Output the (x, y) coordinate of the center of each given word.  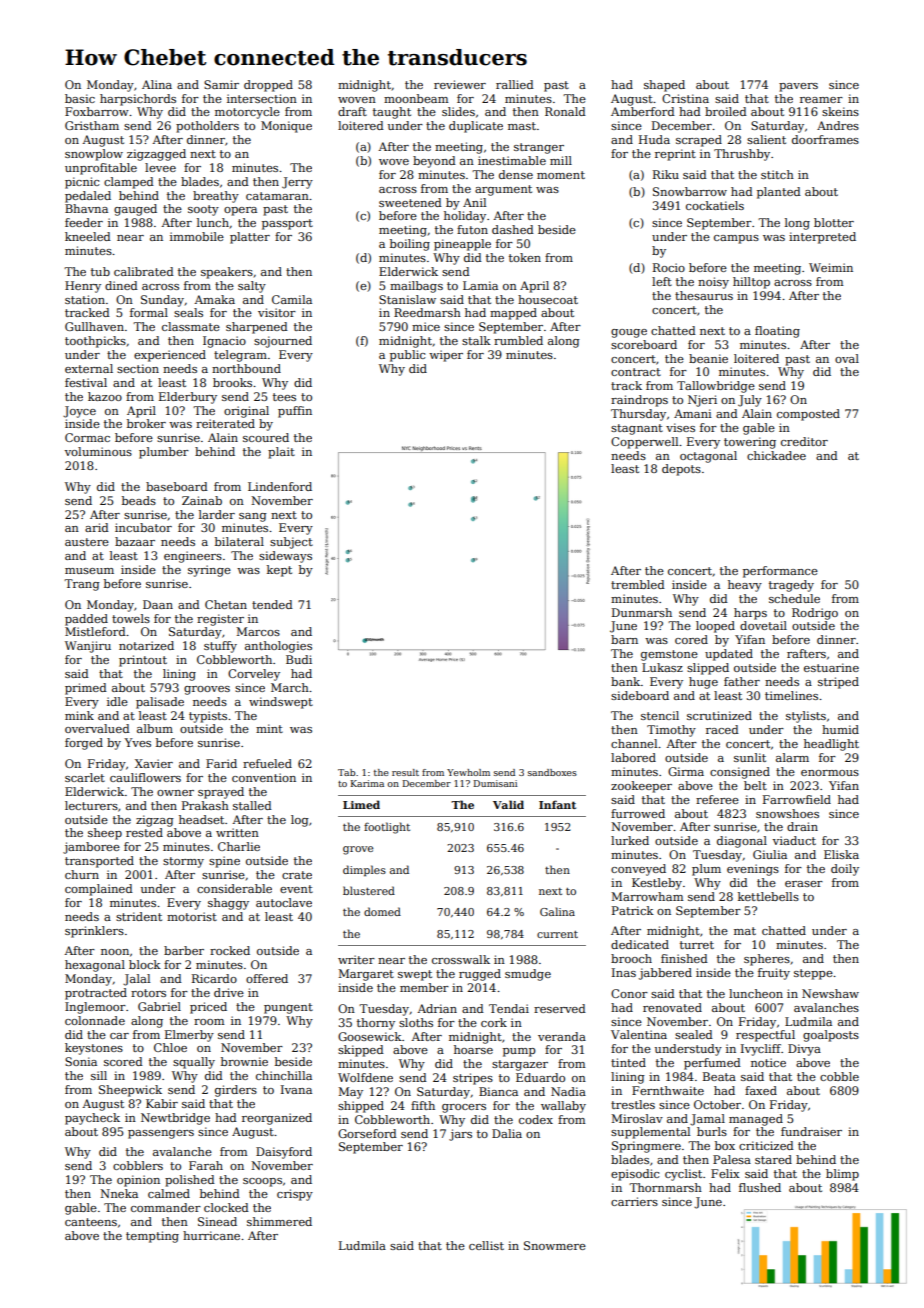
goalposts (831, 1036)
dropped (268, 86)
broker (146, 423)
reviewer (460, 84)
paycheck (92, 1119)
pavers (798, 87)
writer (356, 959)
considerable (234, 888)
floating (777, 332)
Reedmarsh (427, 312)
